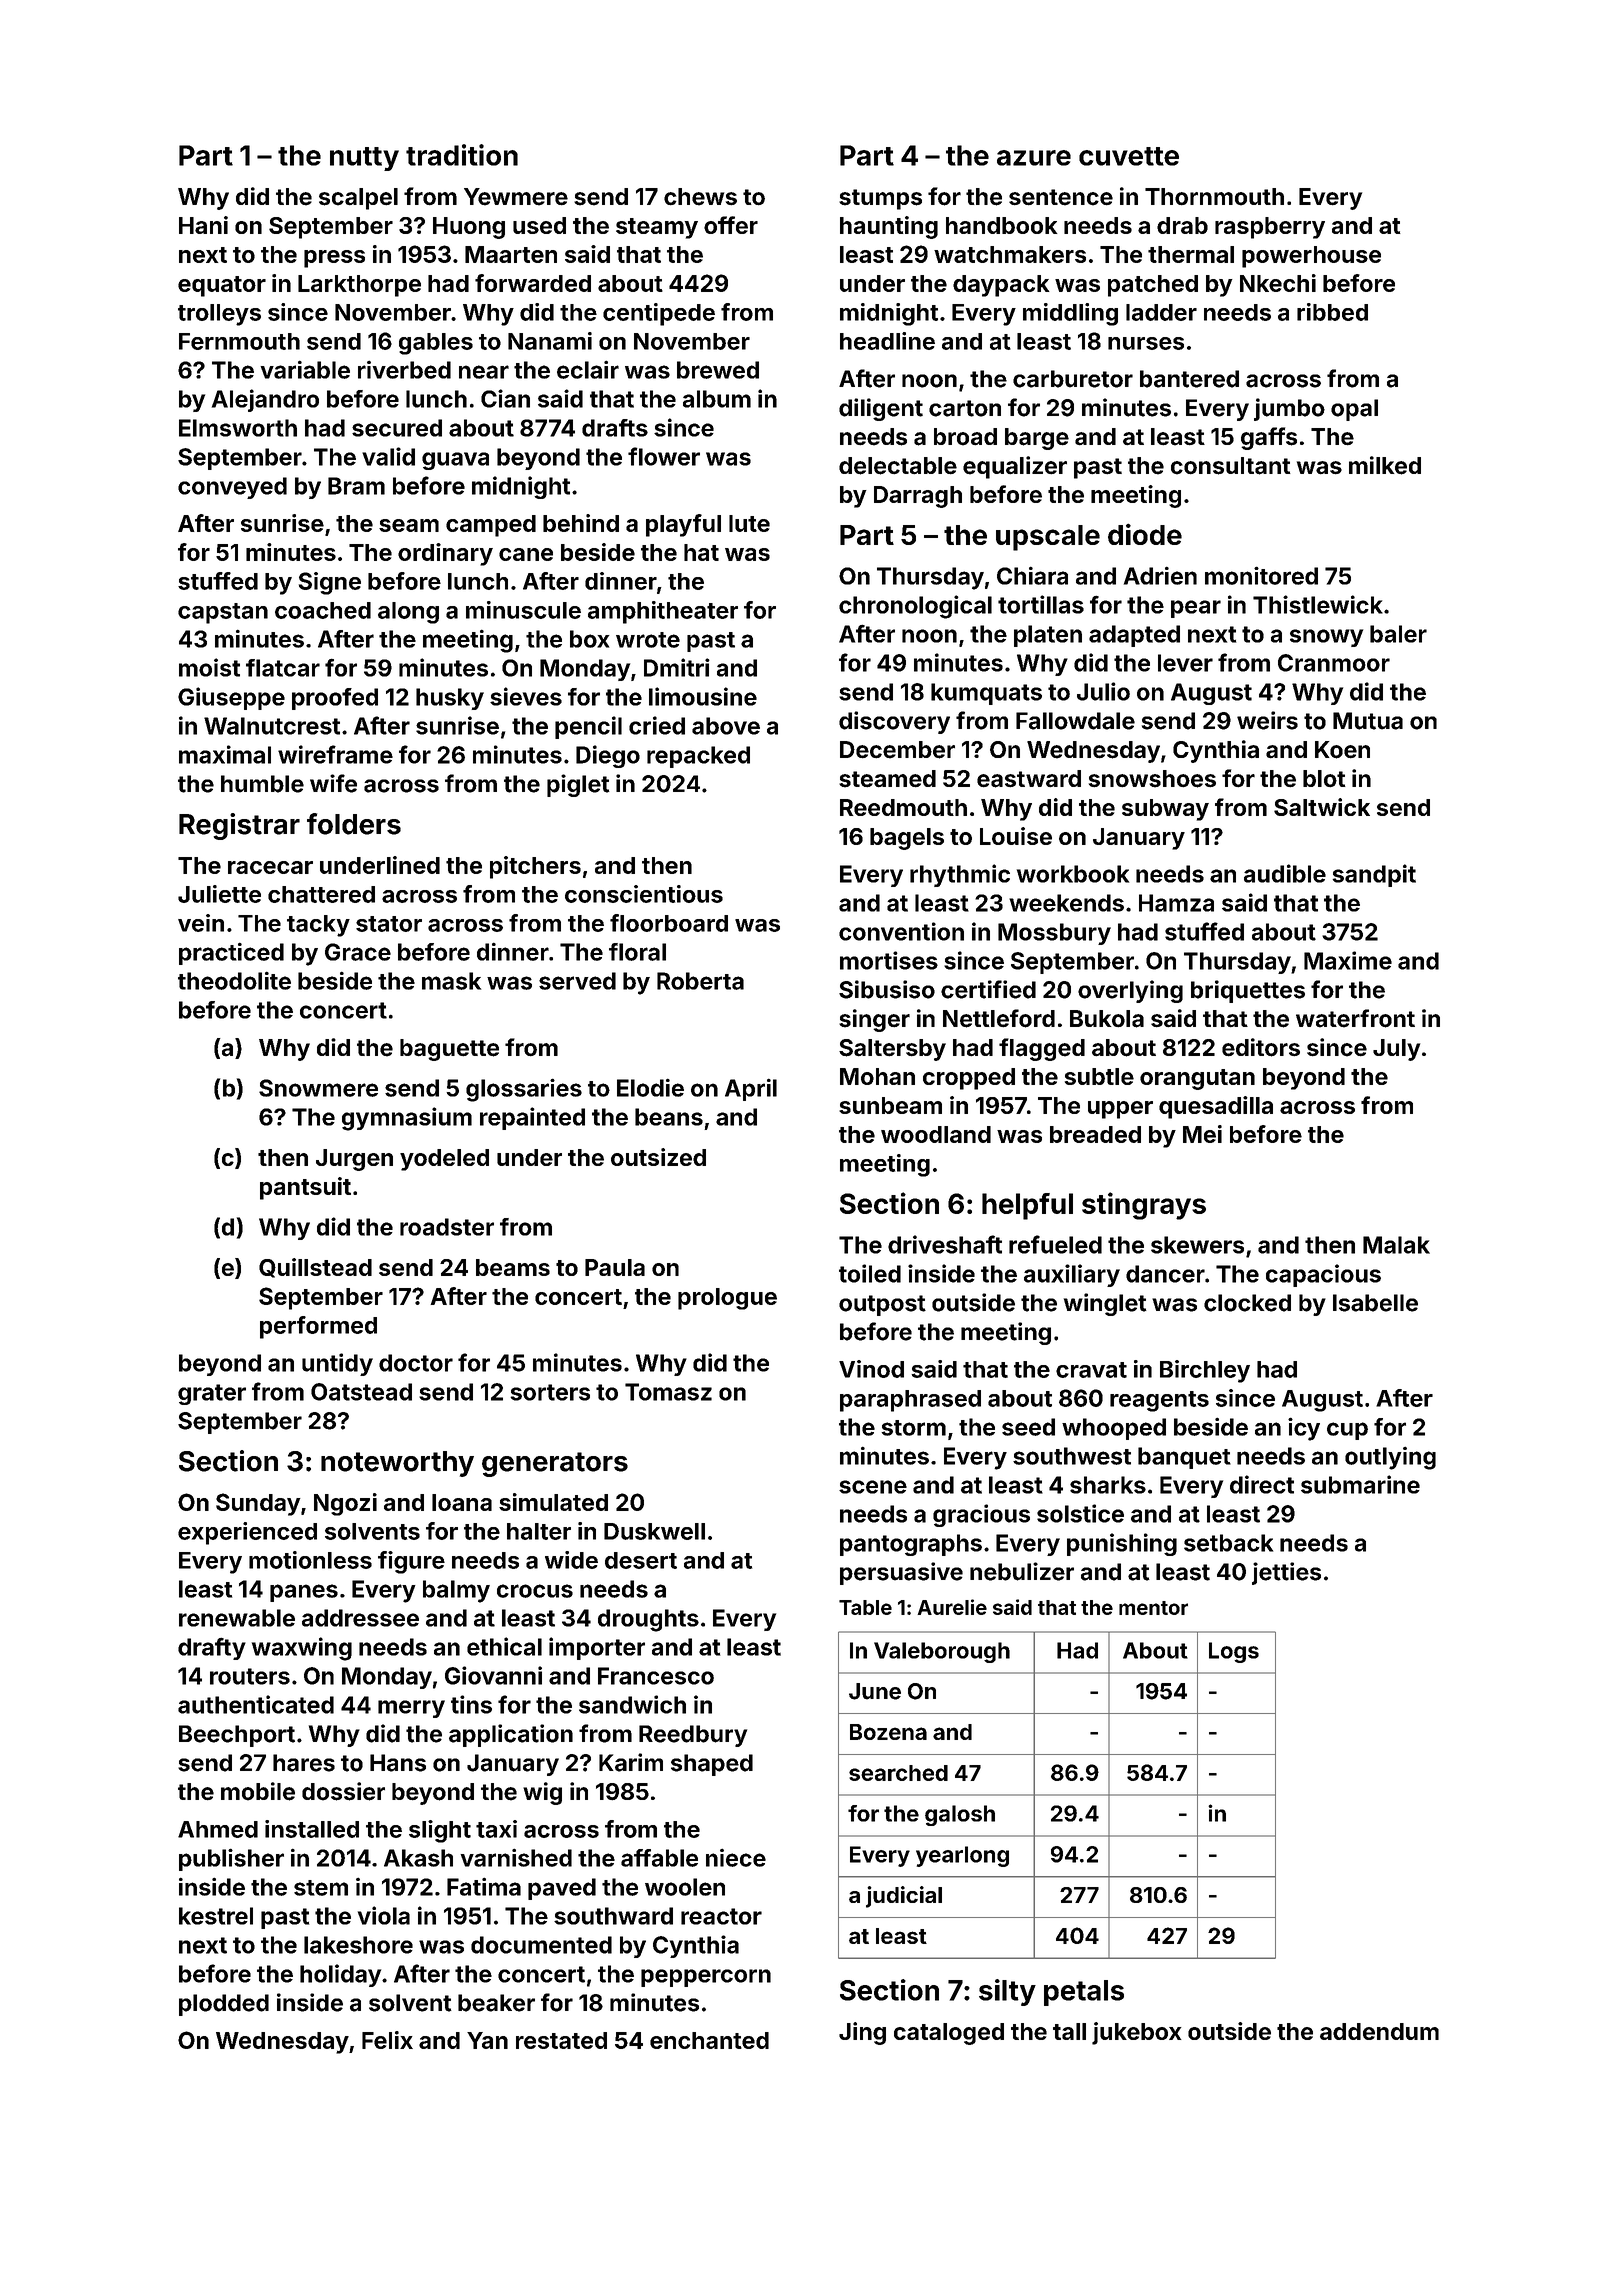 The image size is (1620, 2292). What do you see at coordinates (387, 2040) in the screenshot?
I see `Felix` at bounding box center [387, 2040].
